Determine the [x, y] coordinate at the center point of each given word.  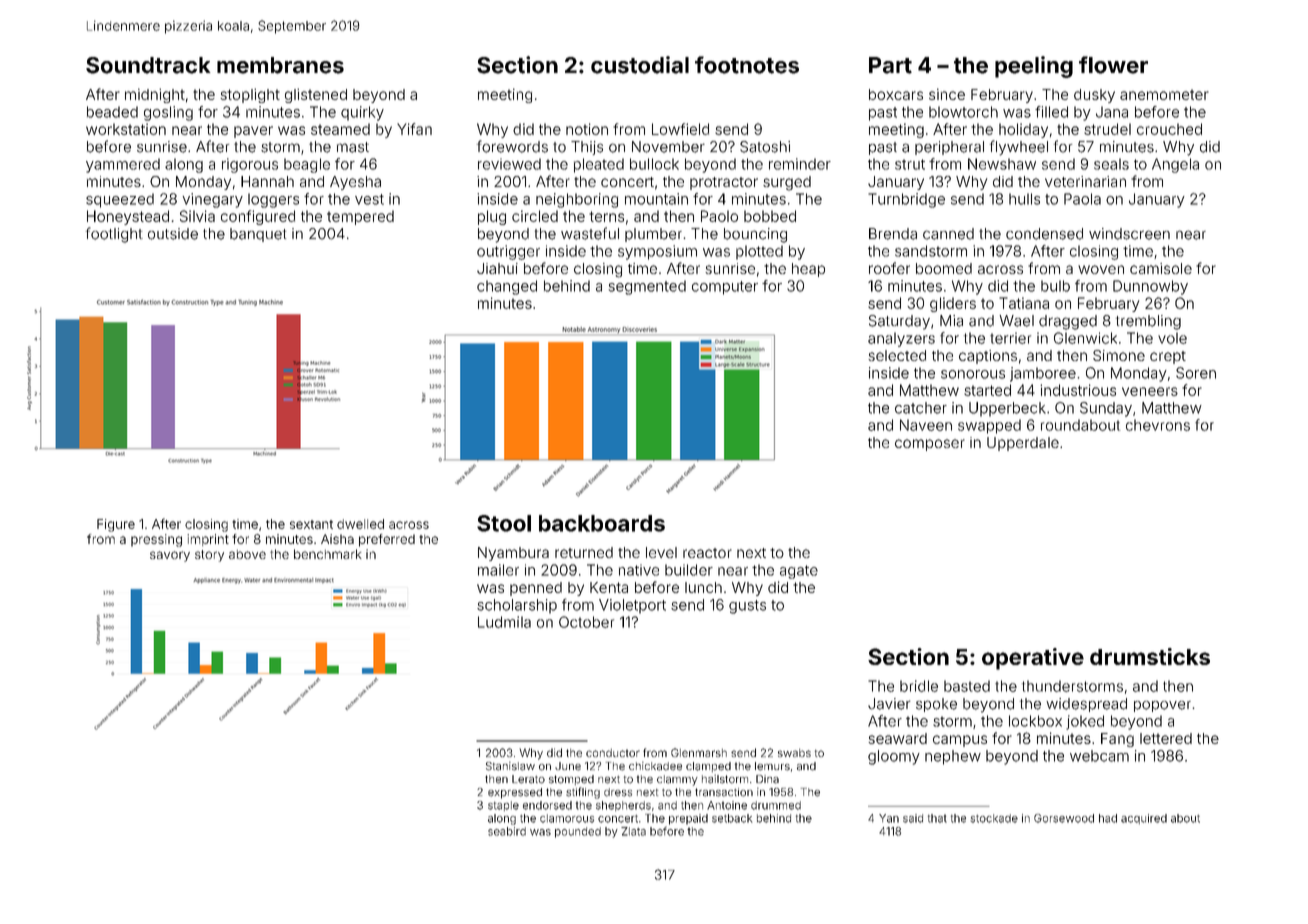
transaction [724, 792]
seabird [507, 831]
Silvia [197, 216]
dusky [1094, 96]
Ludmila [504, 622]
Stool [504, 523]
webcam [1099, 756]
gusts [747, 607]
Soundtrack [148, 65]
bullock [654, 164]
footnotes [747, 65]
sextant [311, 524]
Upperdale [1023, 444]
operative [1033, 659]
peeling [1034, 67]
